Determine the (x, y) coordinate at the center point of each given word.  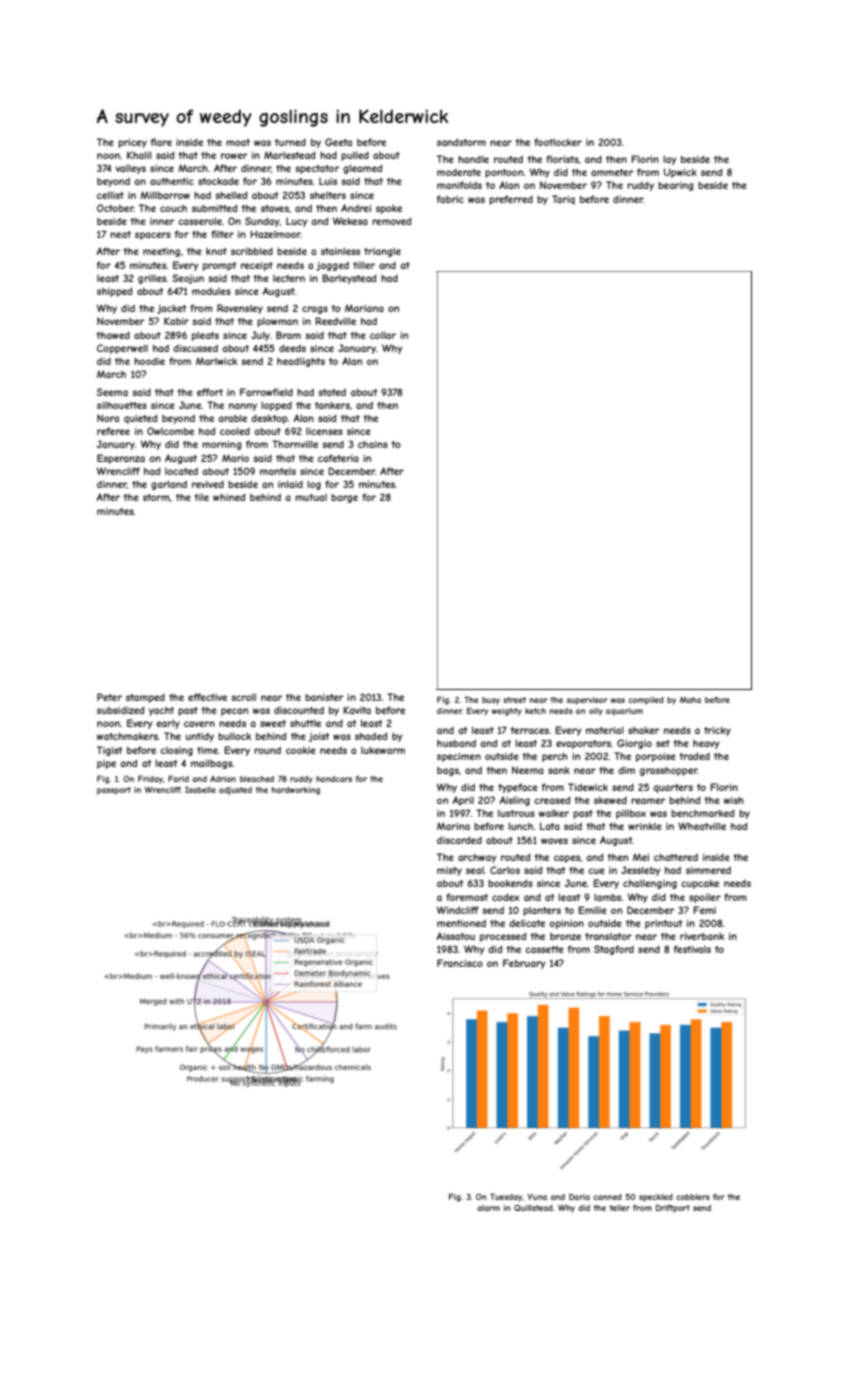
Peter (109, 697)
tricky (717, 731)
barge (344, 498)
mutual (311, 497)
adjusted (235, 791)
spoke (389, 209)
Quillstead (533, 1207)
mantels (278, 471)
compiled (646, 701)
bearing (675, 186)
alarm (488, 1208)
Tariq (563, 200)
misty (449, 871)
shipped (114, 292)
